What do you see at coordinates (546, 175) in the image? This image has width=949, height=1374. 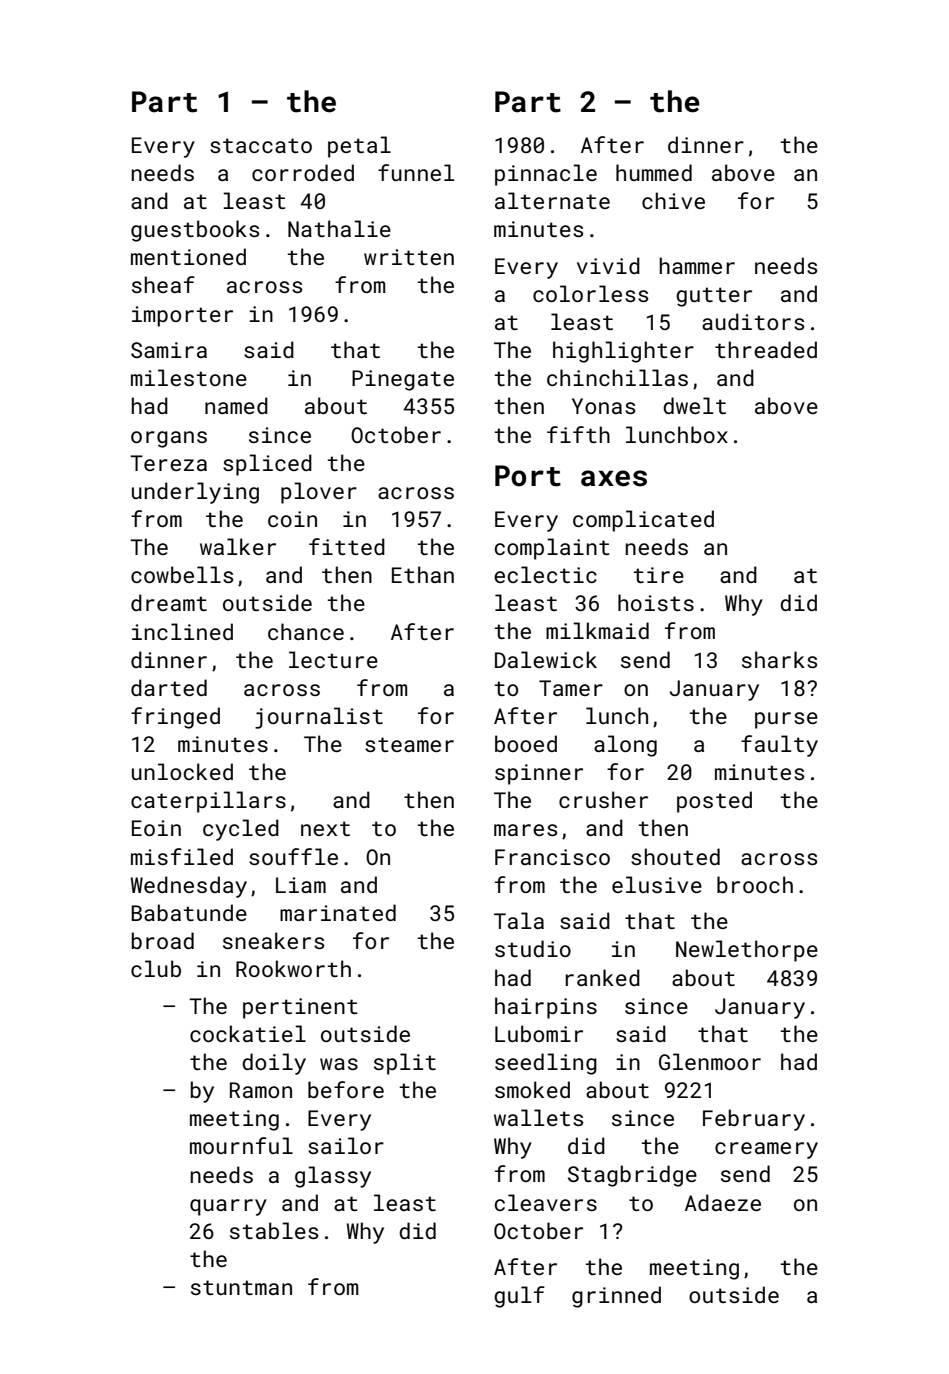 I see `pinnacle` at bounding box center [546, 175].
